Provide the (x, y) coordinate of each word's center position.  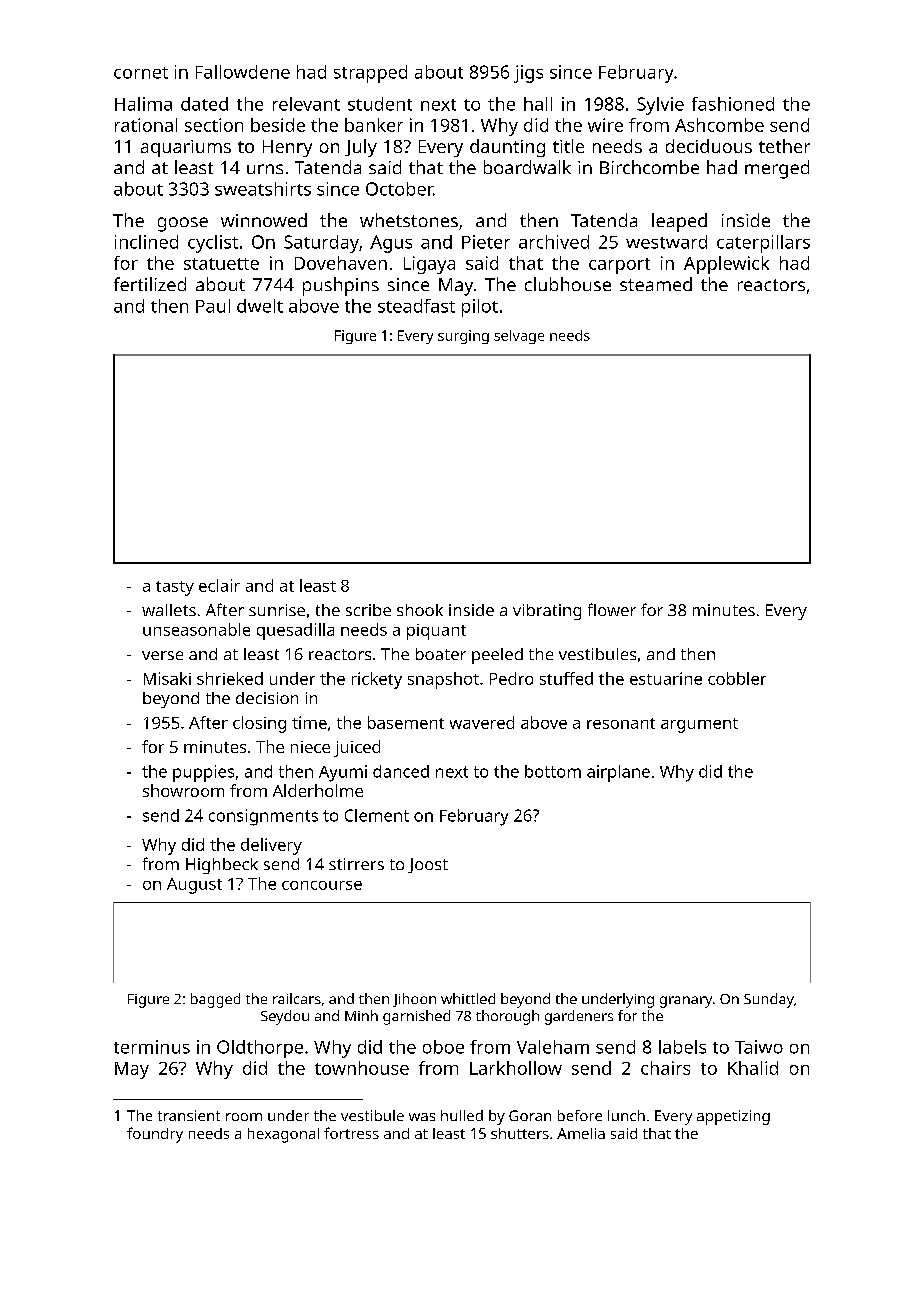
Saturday (321, 244)
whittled (468, 998)
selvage (519, 337)
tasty (175, 588)
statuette (221, 264)
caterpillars (763, 244)
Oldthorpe (260, 1049)
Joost (428, 865)
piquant (436, 632)
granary (686, 1002)
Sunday (769, 1000)
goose (183, 224)
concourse (322, 885)
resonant (621, 723)
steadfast (416, 306)
